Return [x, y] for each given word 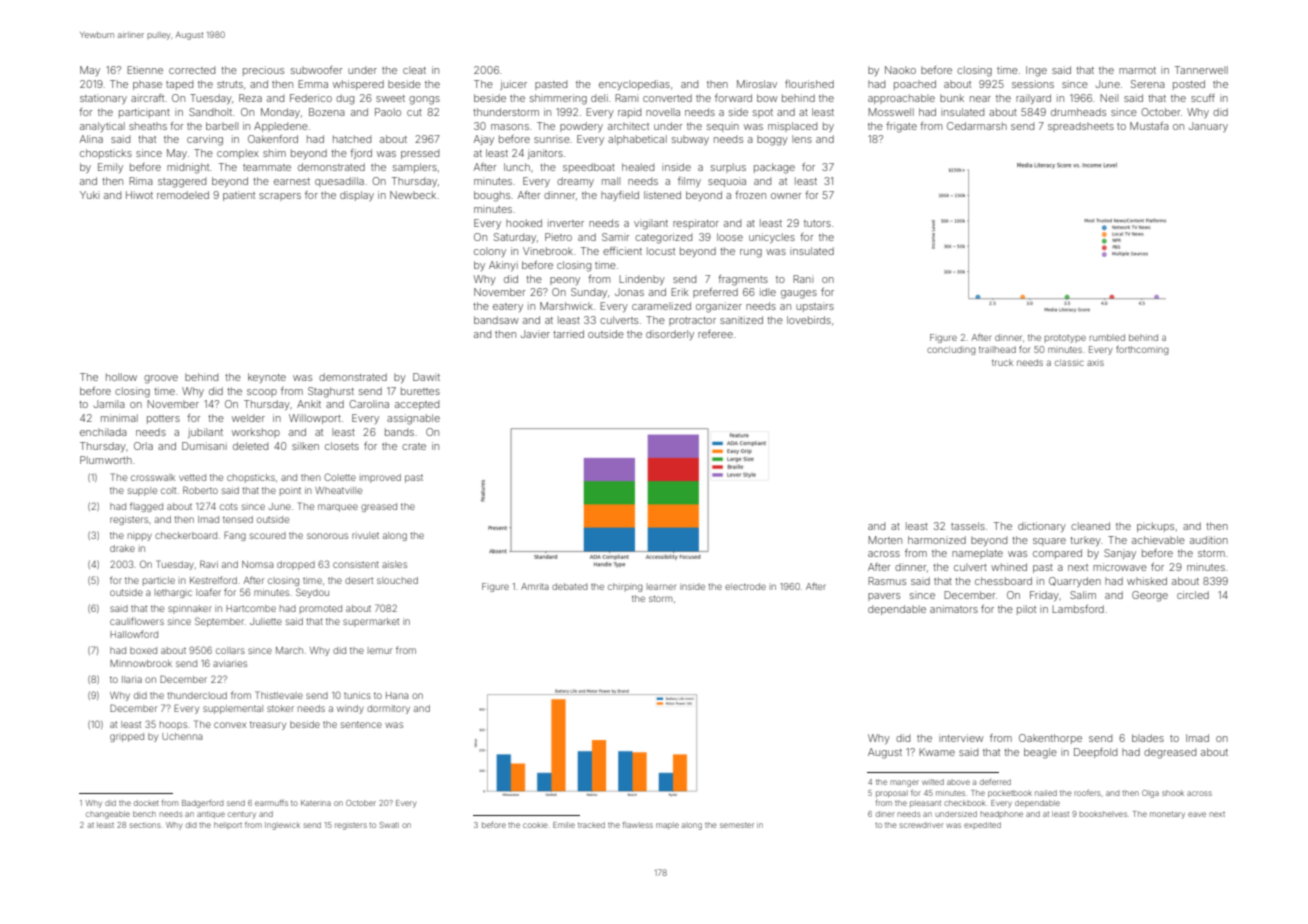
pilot [1026, 610]
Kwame [937, 752]
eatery [508, 307]
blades [1148, 738]
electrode [745, 586]
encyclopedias [634, 85]
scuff [1203, 98]
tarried [568, 334]
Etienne [145, 70]
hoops [173, 725]
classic [1069, 362]
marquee [338, 508]
